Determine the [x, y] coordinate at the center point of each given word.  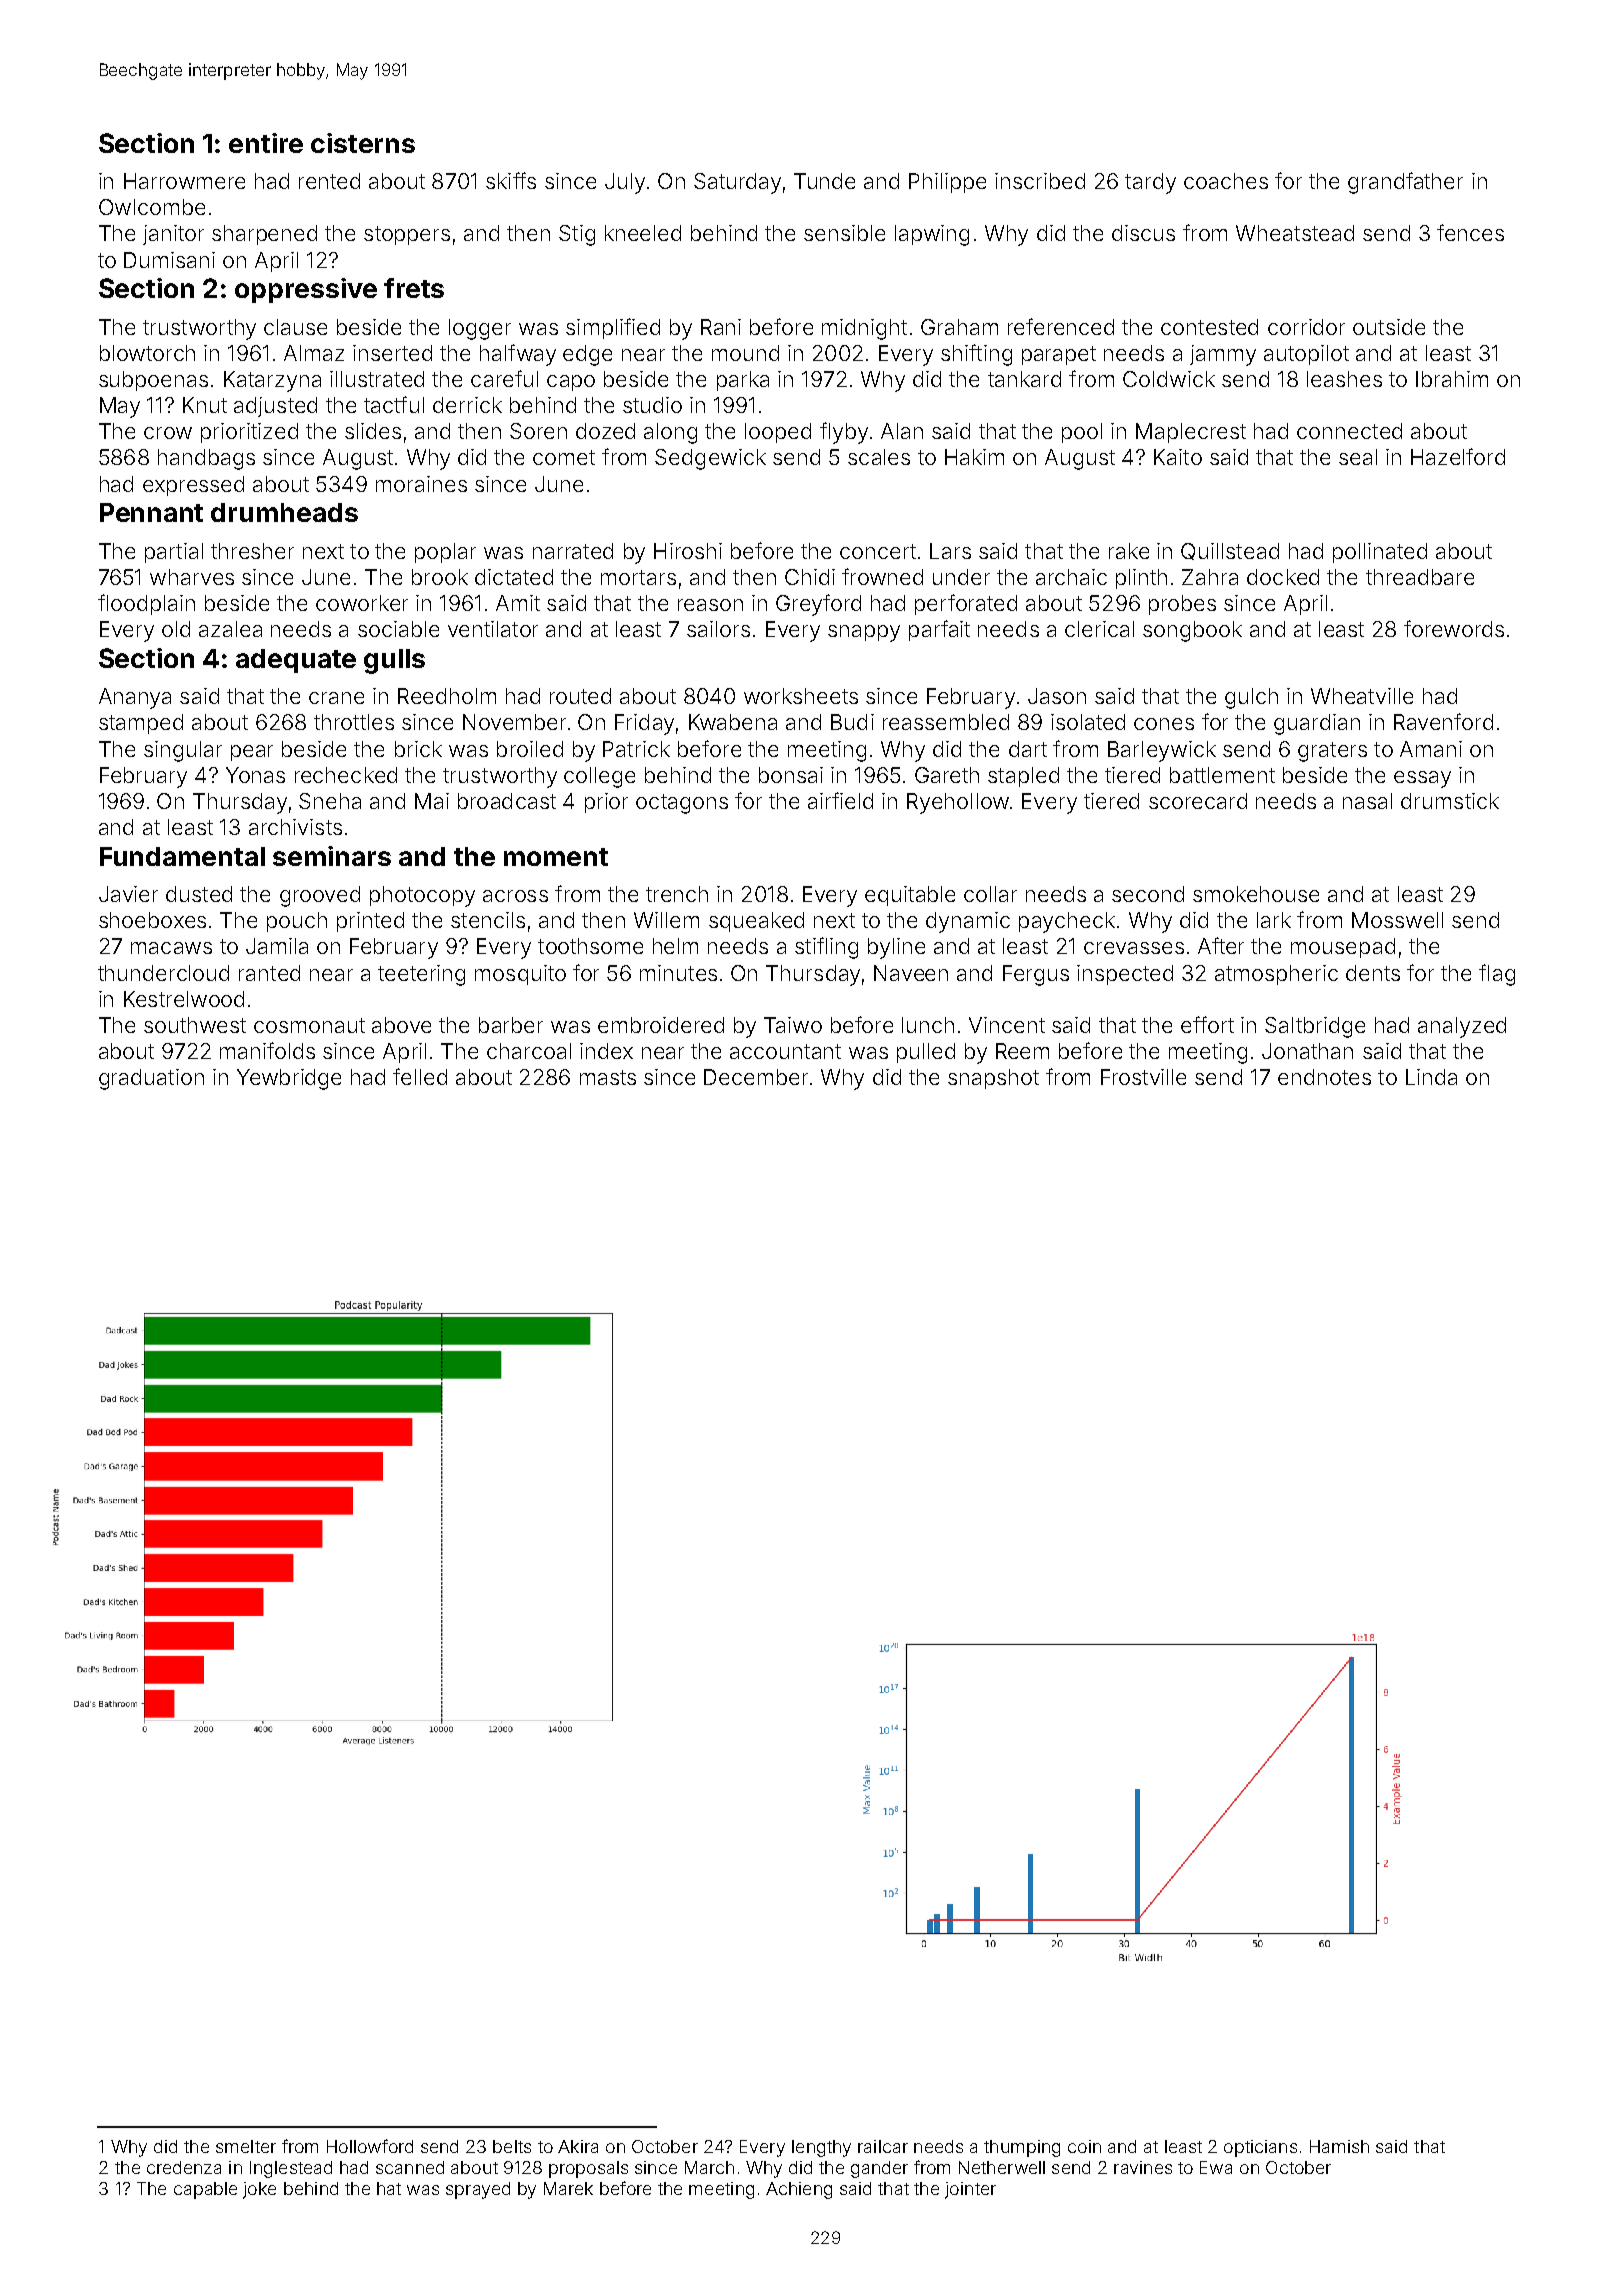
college [599, 777]
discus [1143, 233]
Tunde [824, 181]
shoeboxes [152, 920]
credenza [184, 2167]
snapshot [993, 1079]
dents [1373, 973]
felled [420, 1076]
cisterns [363, 143]
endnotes [1324, 1077]
